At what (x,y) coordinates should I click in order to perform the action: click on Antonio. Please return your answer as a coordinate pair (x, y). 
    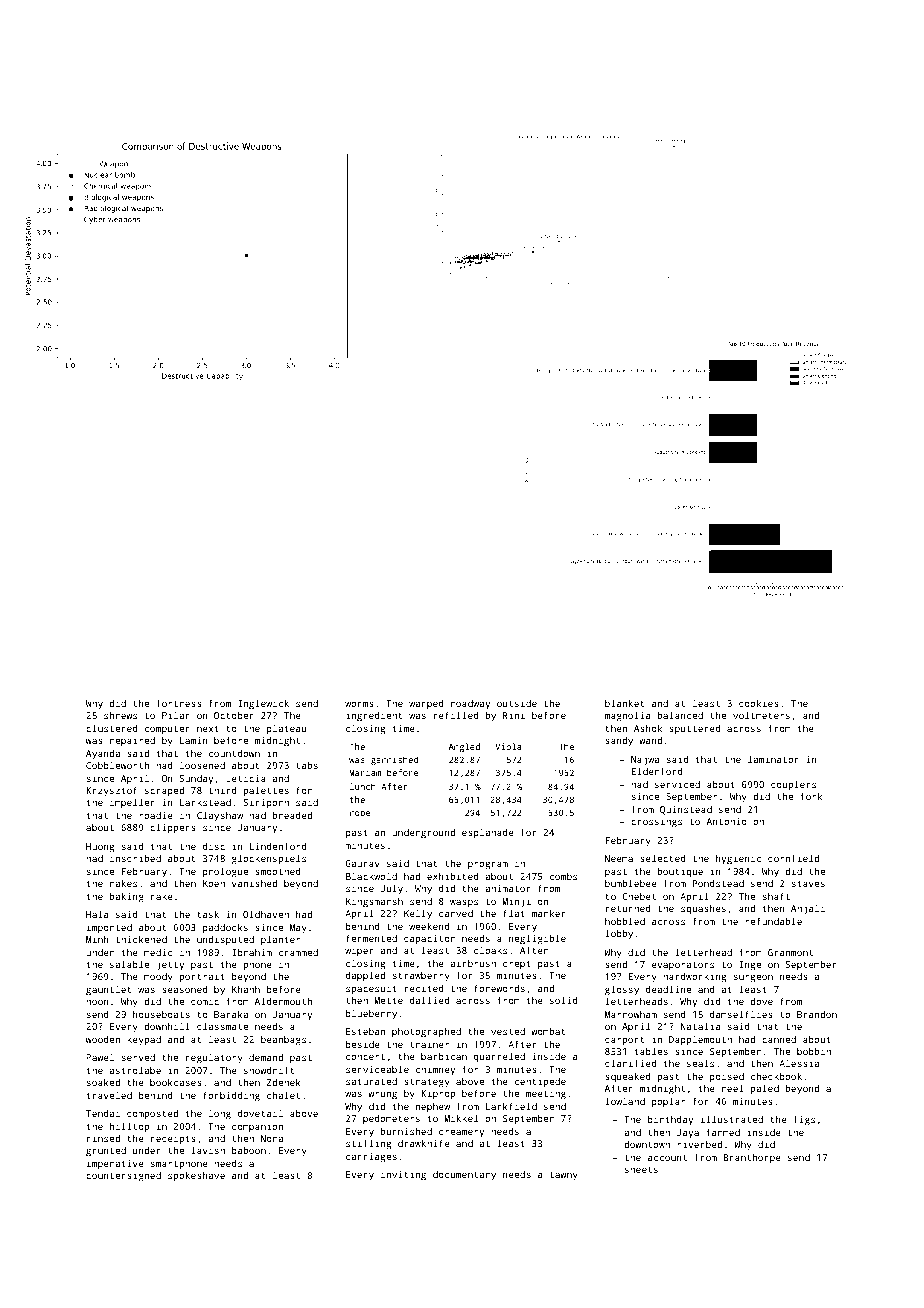
    Looking at the image, I should click on (727, 821).
